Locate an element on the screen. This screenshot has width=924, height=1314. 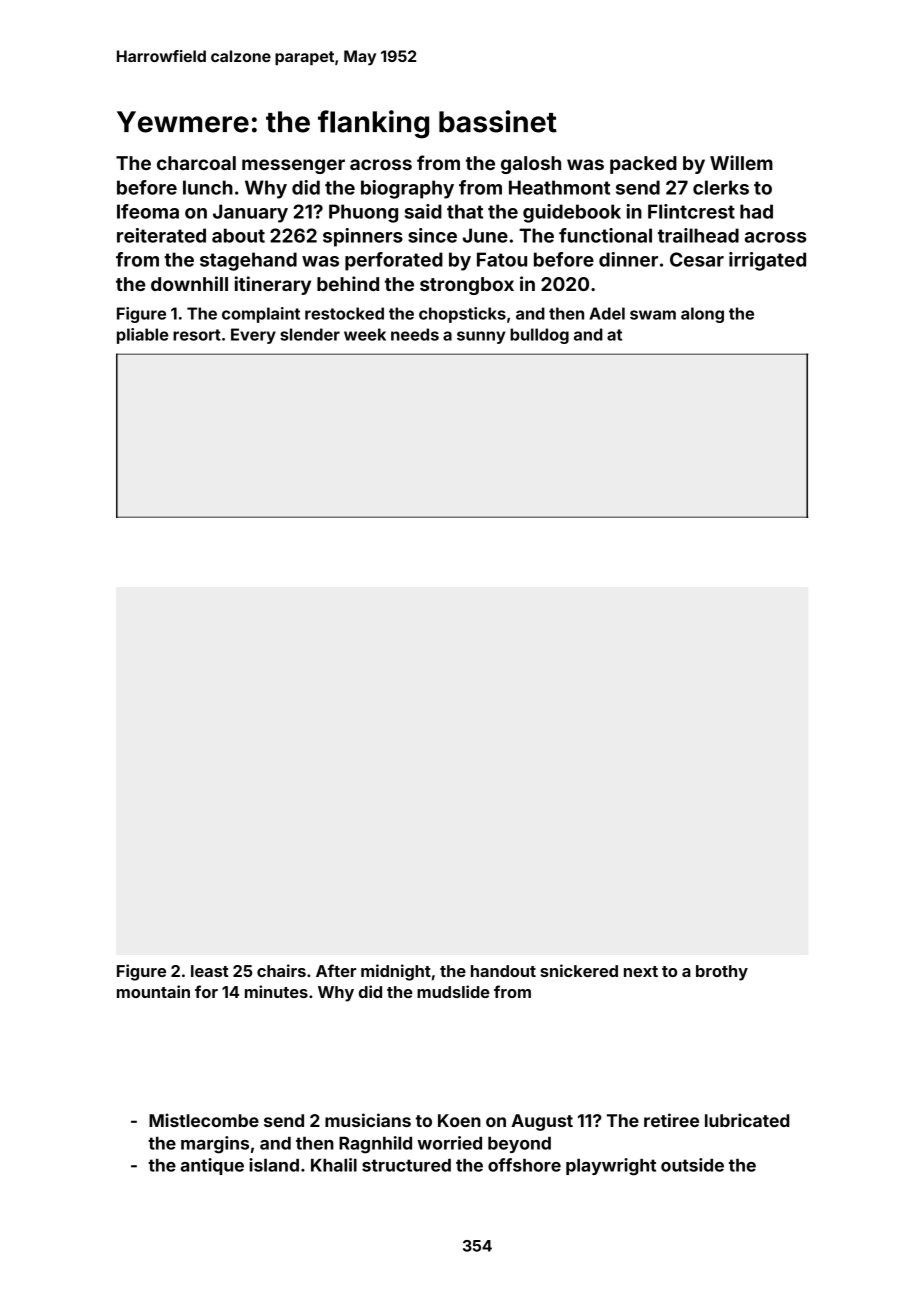
musicians is located at coordinates (368, 1120).
